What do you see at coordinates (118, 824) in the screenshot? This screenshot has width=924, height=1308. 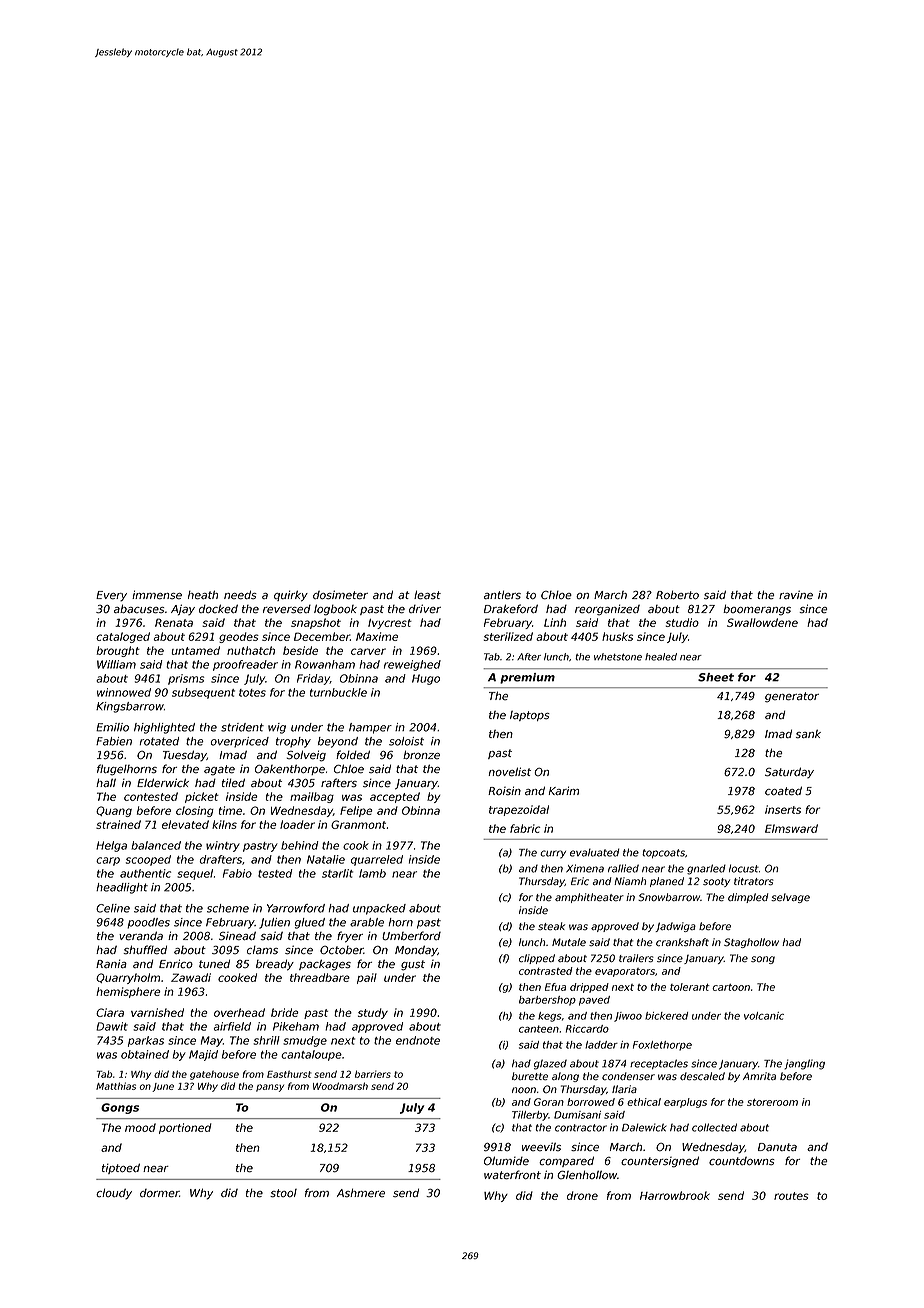 I see `strained` at bounding box center [118, 824].
